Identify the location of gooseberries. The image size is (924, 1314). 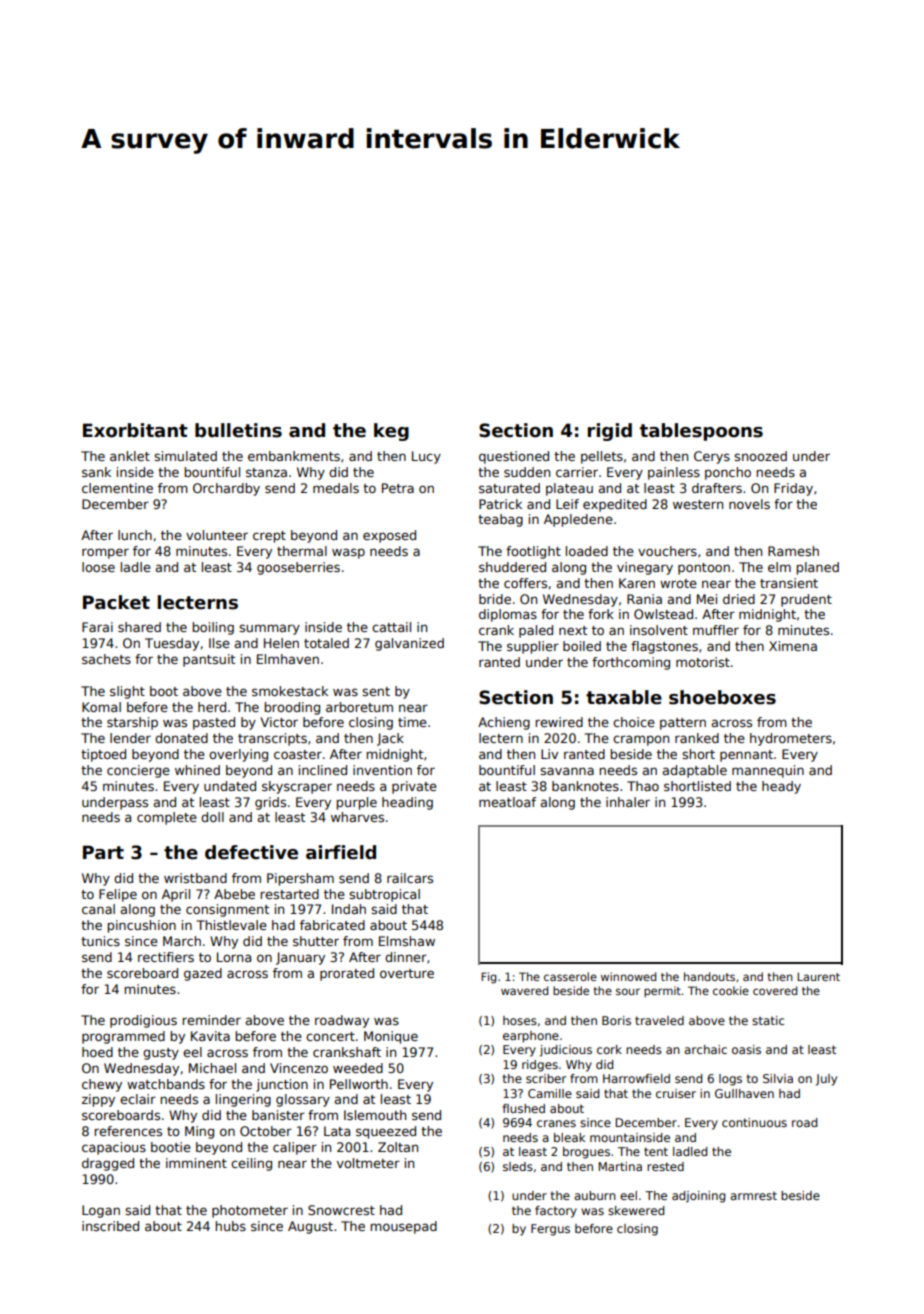
(298, 568).
